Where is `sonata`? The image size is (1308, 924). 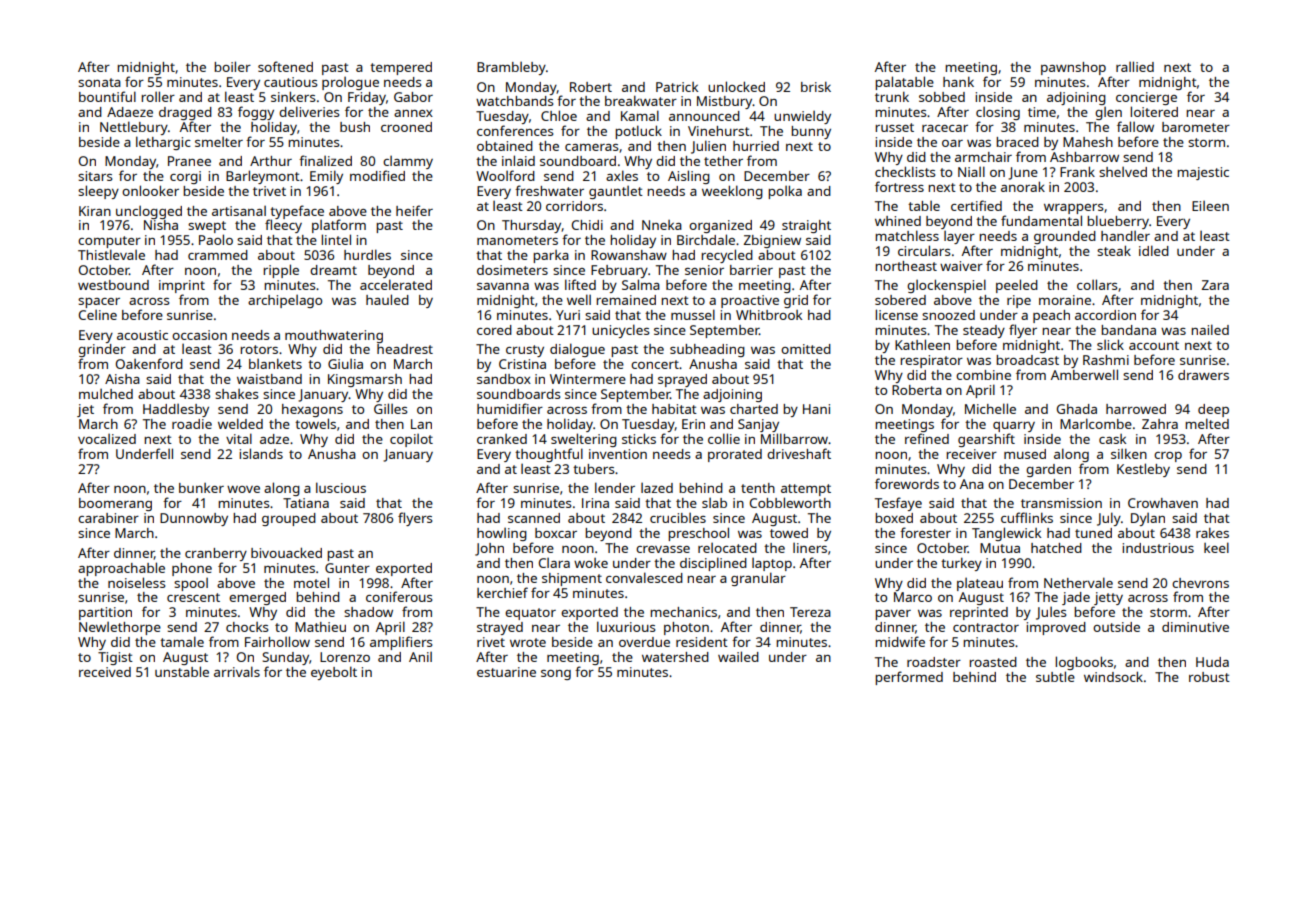 sonata is located at coordinates (99, 82).
